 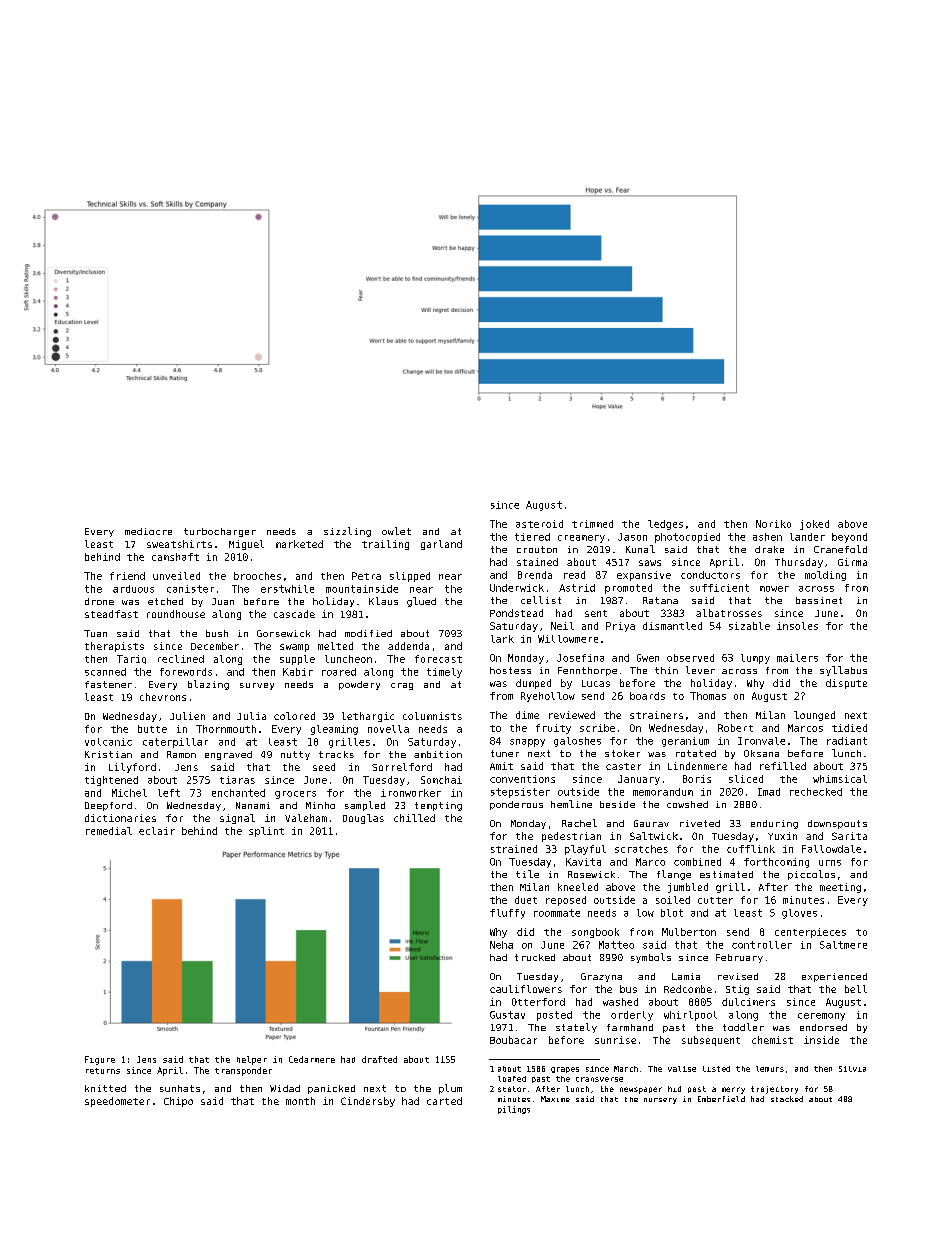 I want to click on mediocre, so click(x=148, y=531).
